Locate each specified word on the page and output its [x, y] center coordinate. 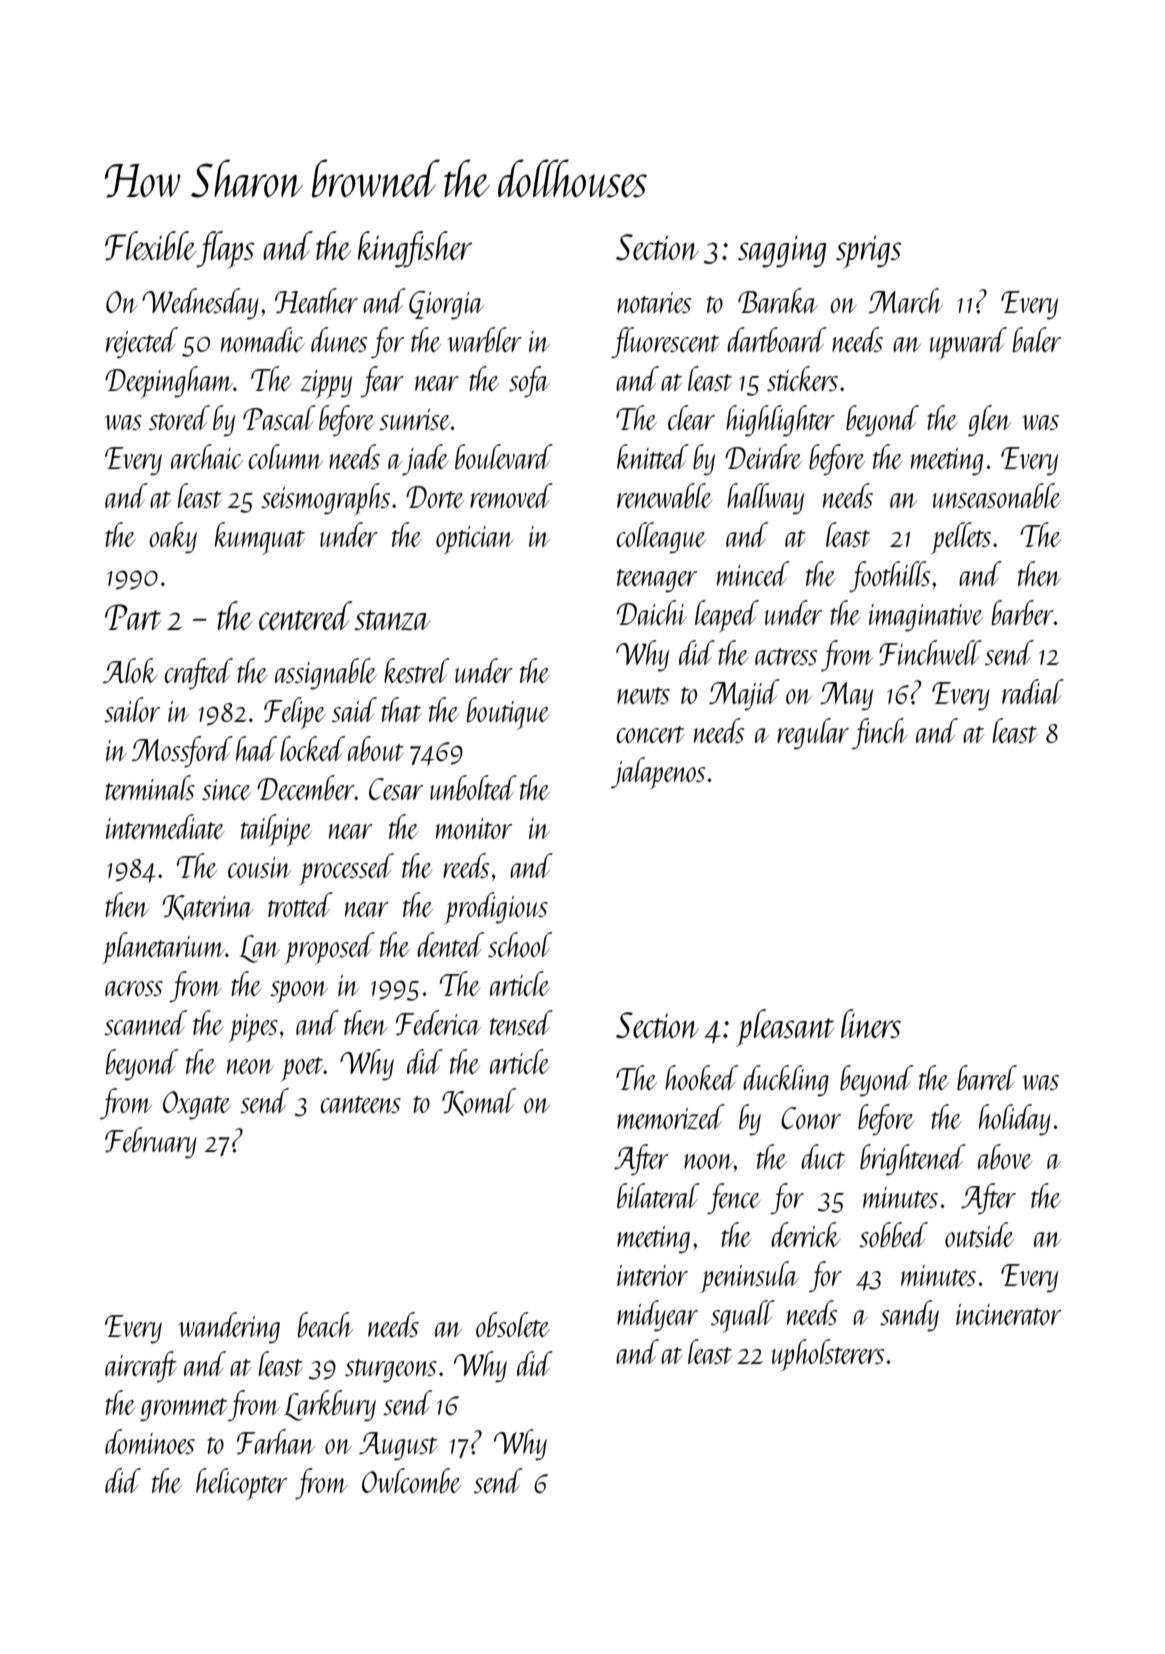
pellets [961, 538]
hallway [765, 499]
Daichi [652, 612]
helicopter [241, 1484]
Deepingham [169, 382]
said [354, 709]
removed [511, 495]
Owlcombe [411, 1480]
